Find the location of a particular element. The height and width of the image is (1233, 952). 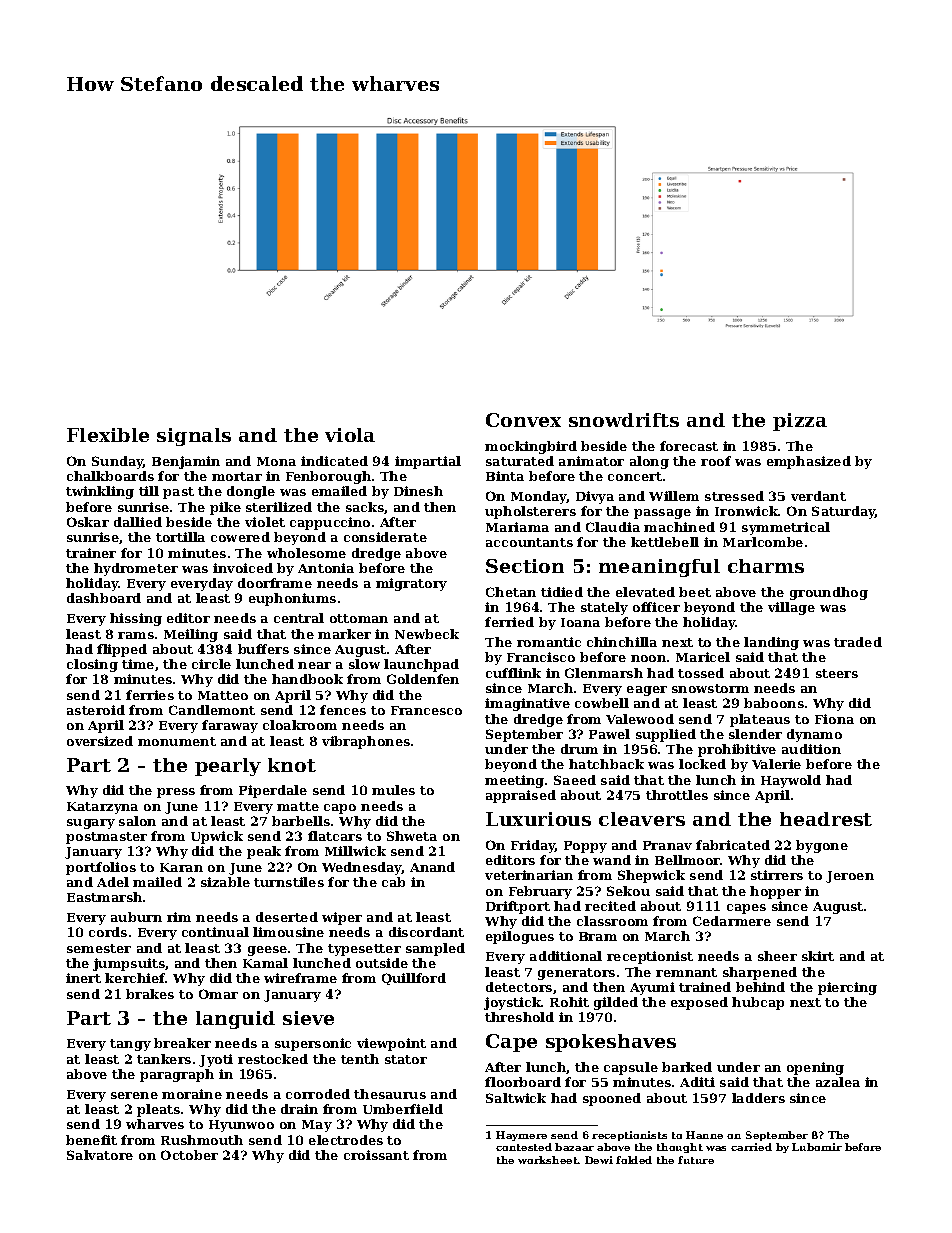

signals is located at coordinates (194, 437).
